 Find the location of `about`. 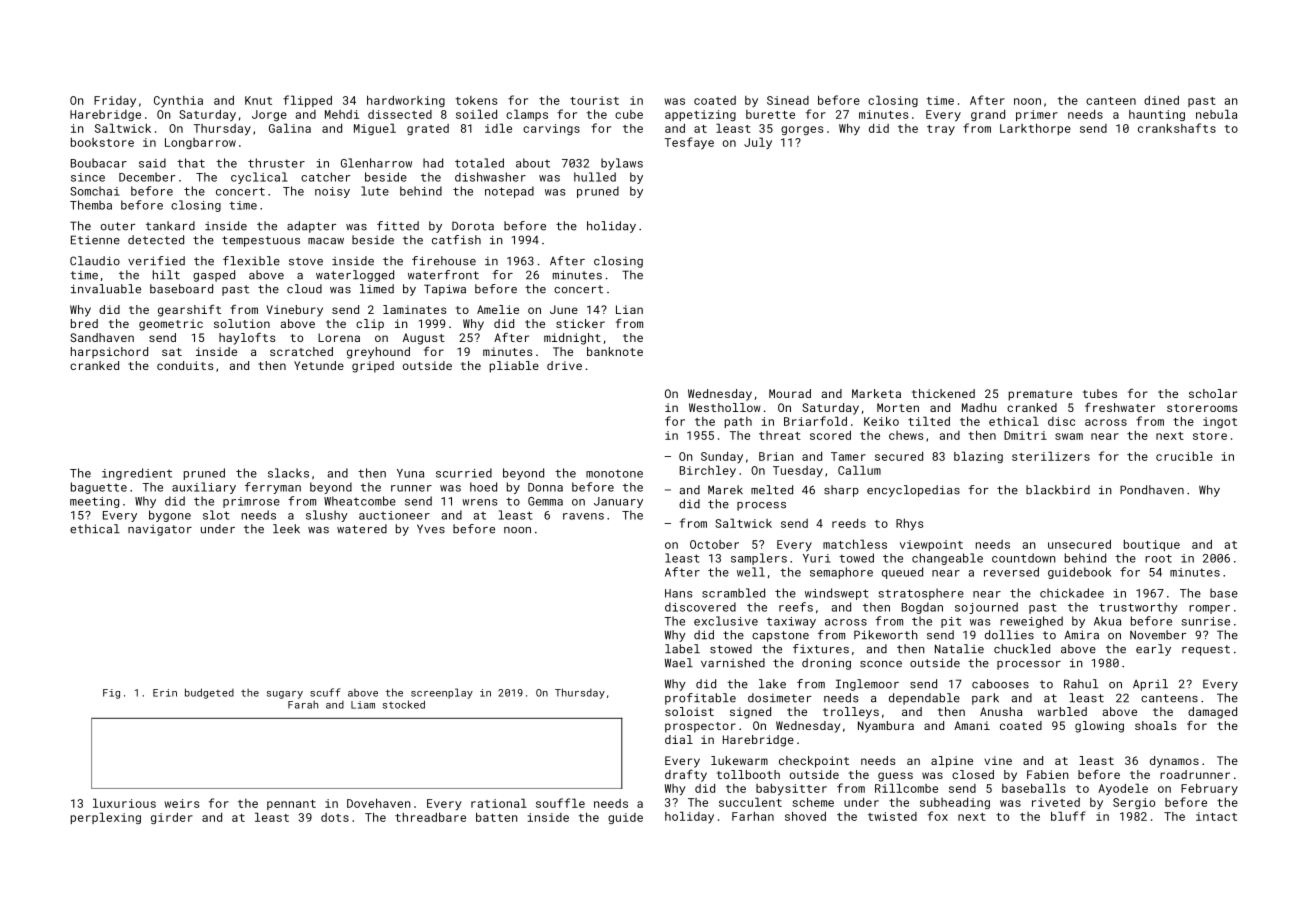

about is located at coordinates (533, 163).
